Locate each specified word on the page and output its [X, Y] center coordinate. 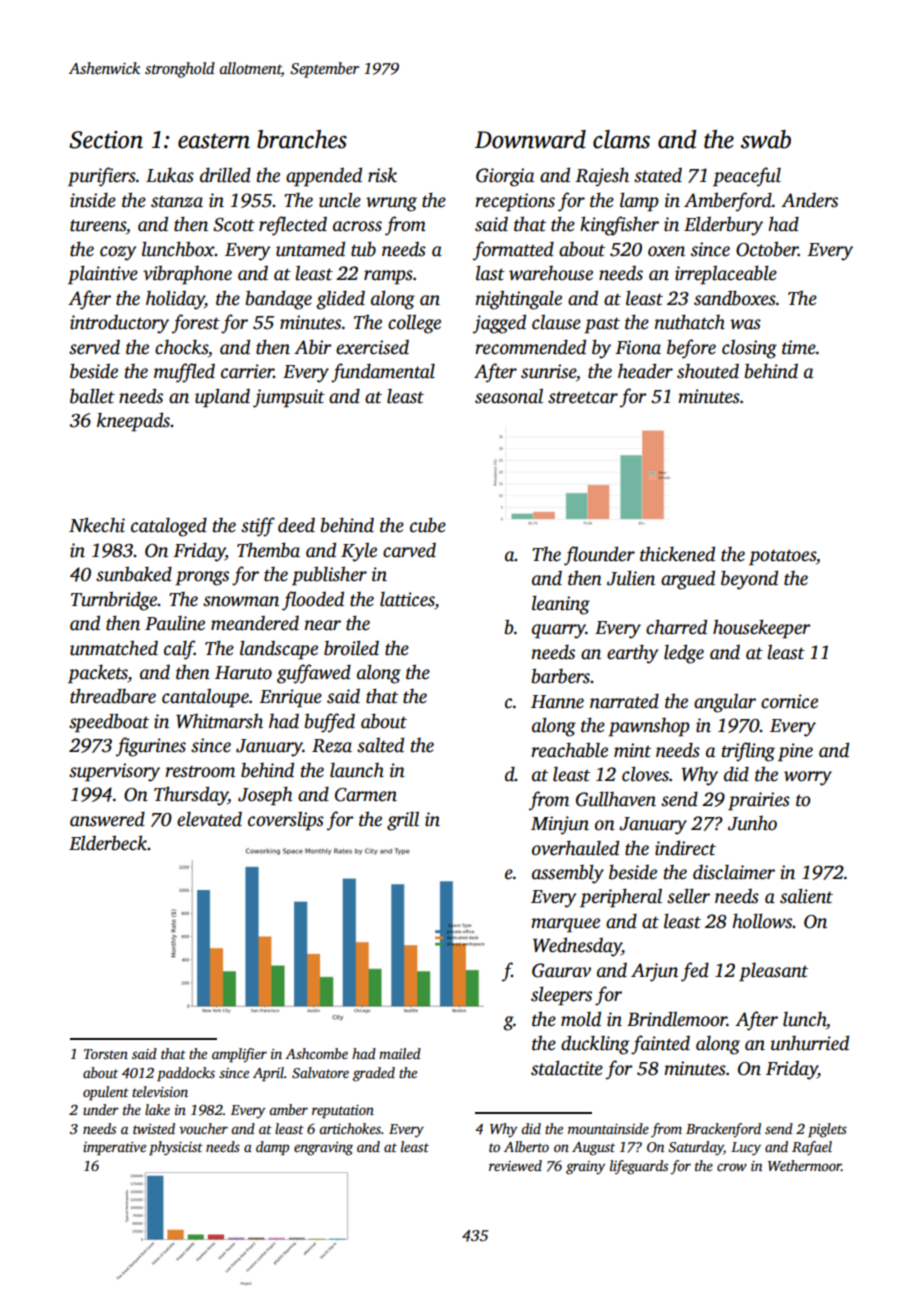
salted [380, 745]
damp [272, 1148]
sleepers [561, 996]
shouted [708, 371]
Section [106, 140]
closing [749, 349]
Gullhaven [616, 799]
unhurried [810, 1043]
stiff [258, 527]
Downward [530, 139]
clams [621, 139]
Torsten [106, 1054]
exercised [372, 347]
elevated [209, 819]
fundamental [383, 373]
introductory [119, 324]
